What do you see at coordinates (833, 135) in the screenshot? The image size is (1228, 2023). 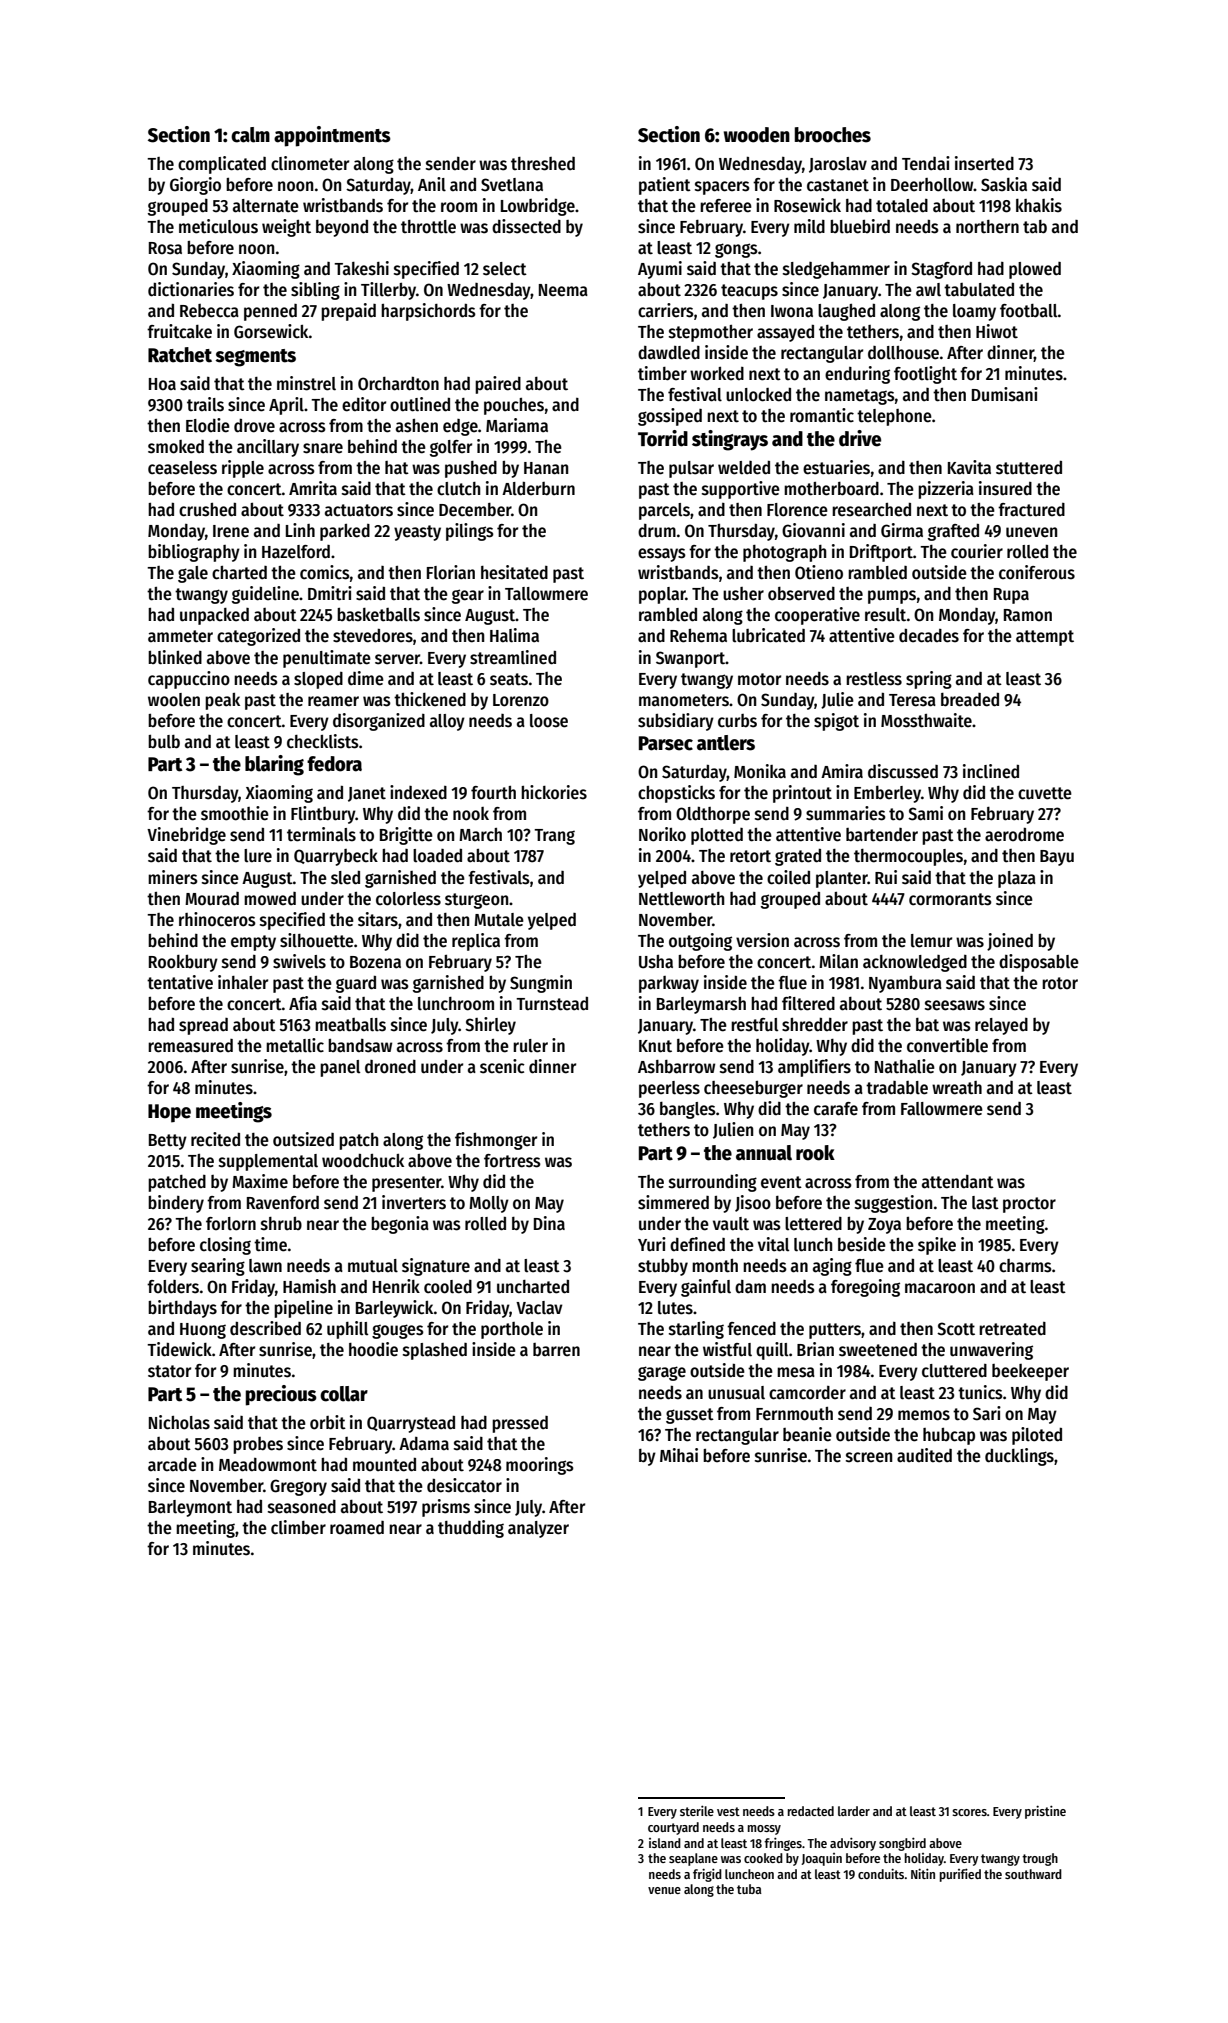 I see `brooches` at bounding box center [833, 135].
